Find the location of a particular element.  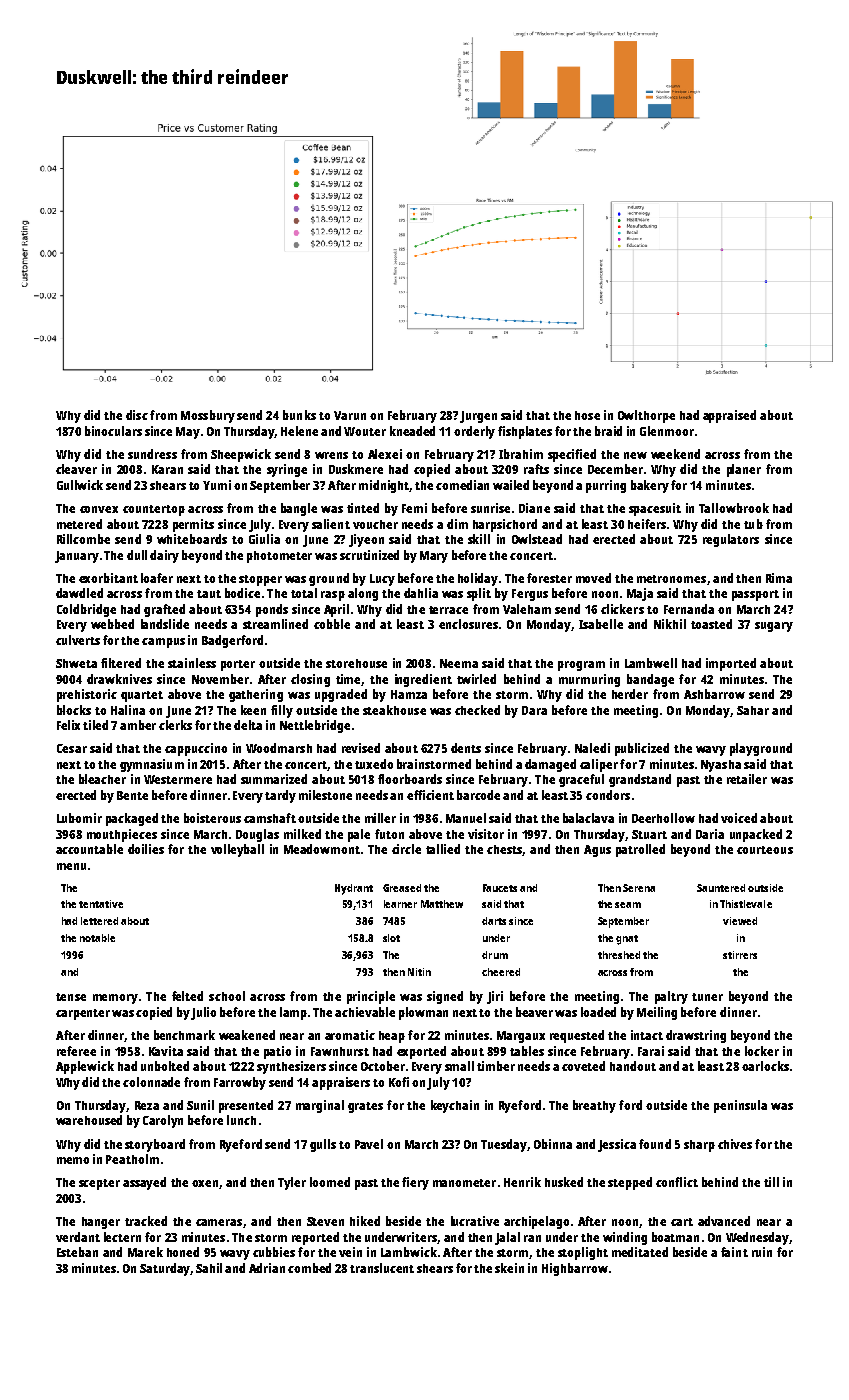

spacesuit is located at coordinates (655, 509).
